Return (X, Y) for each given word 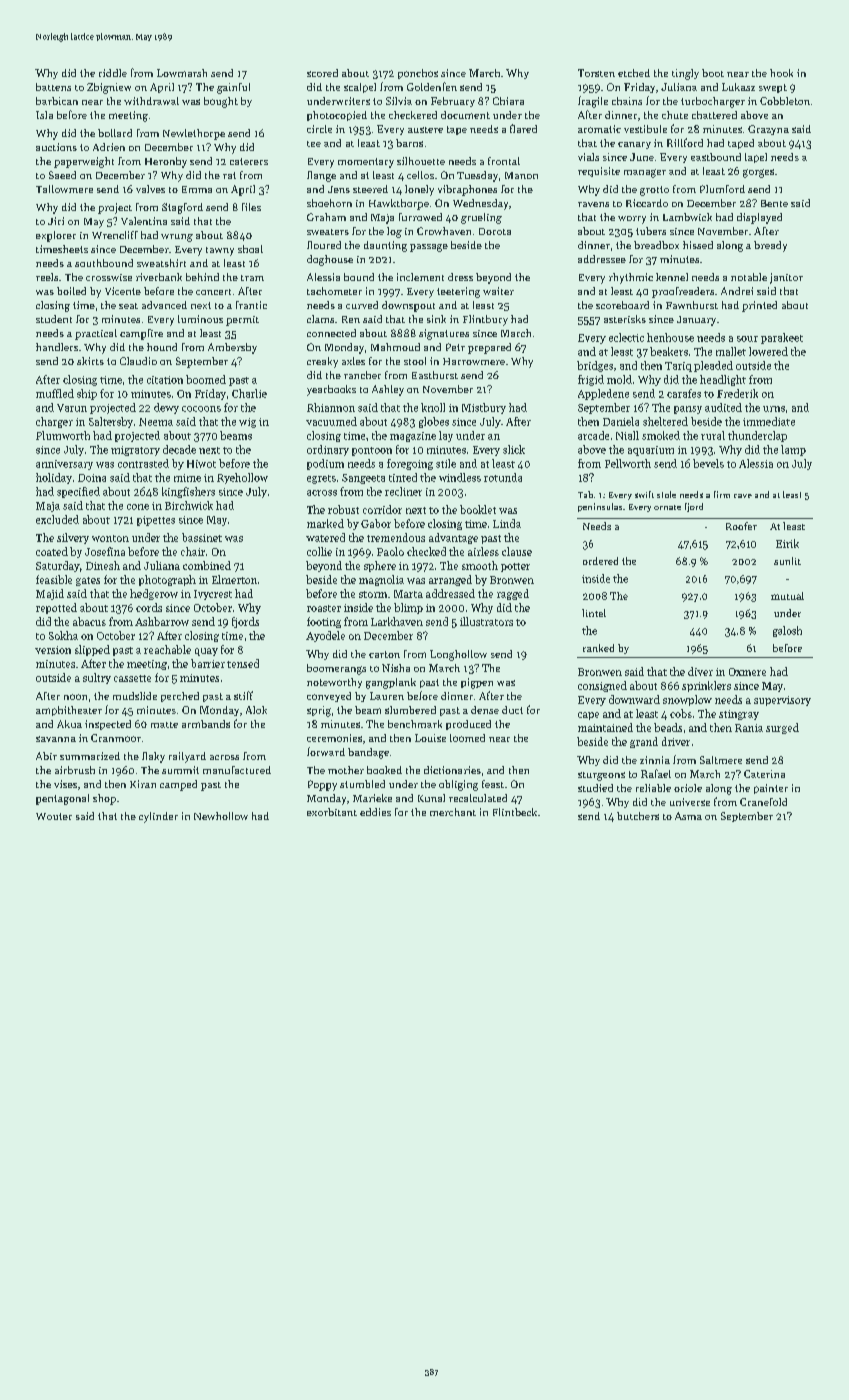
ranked (598, 648)
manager (645, 173)
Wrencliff (115, 235)
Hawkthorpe (399, 204)
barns (409, 143)
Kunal (431, 798)
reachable (167, 649)
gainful (233, 88)
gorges (758, 173)
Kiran (143, 784)
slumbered (410, 710)
